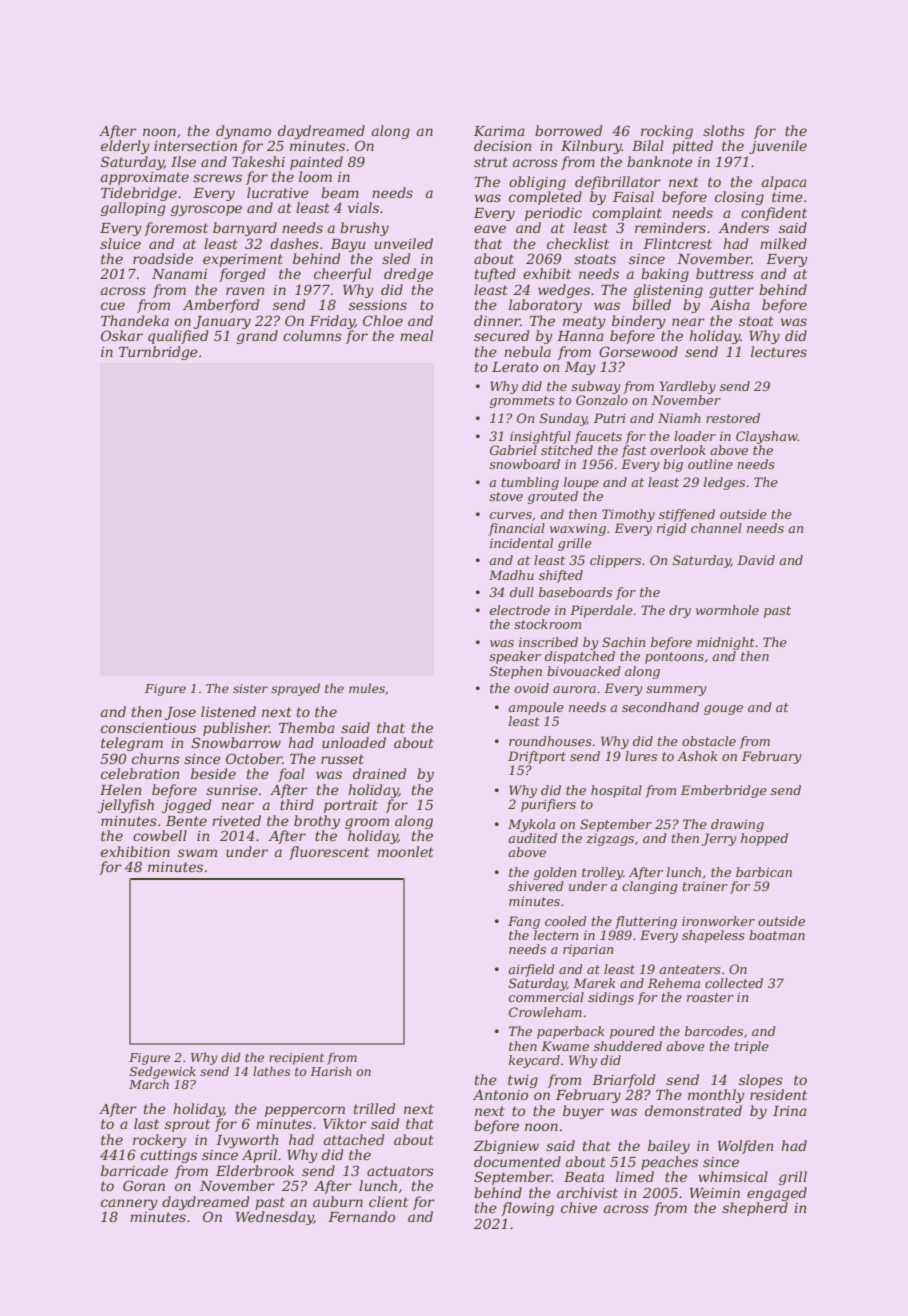  What do you see at coordinates (160, 835) in the page?
I see `cowbell` at bounding box center [160, 835].
